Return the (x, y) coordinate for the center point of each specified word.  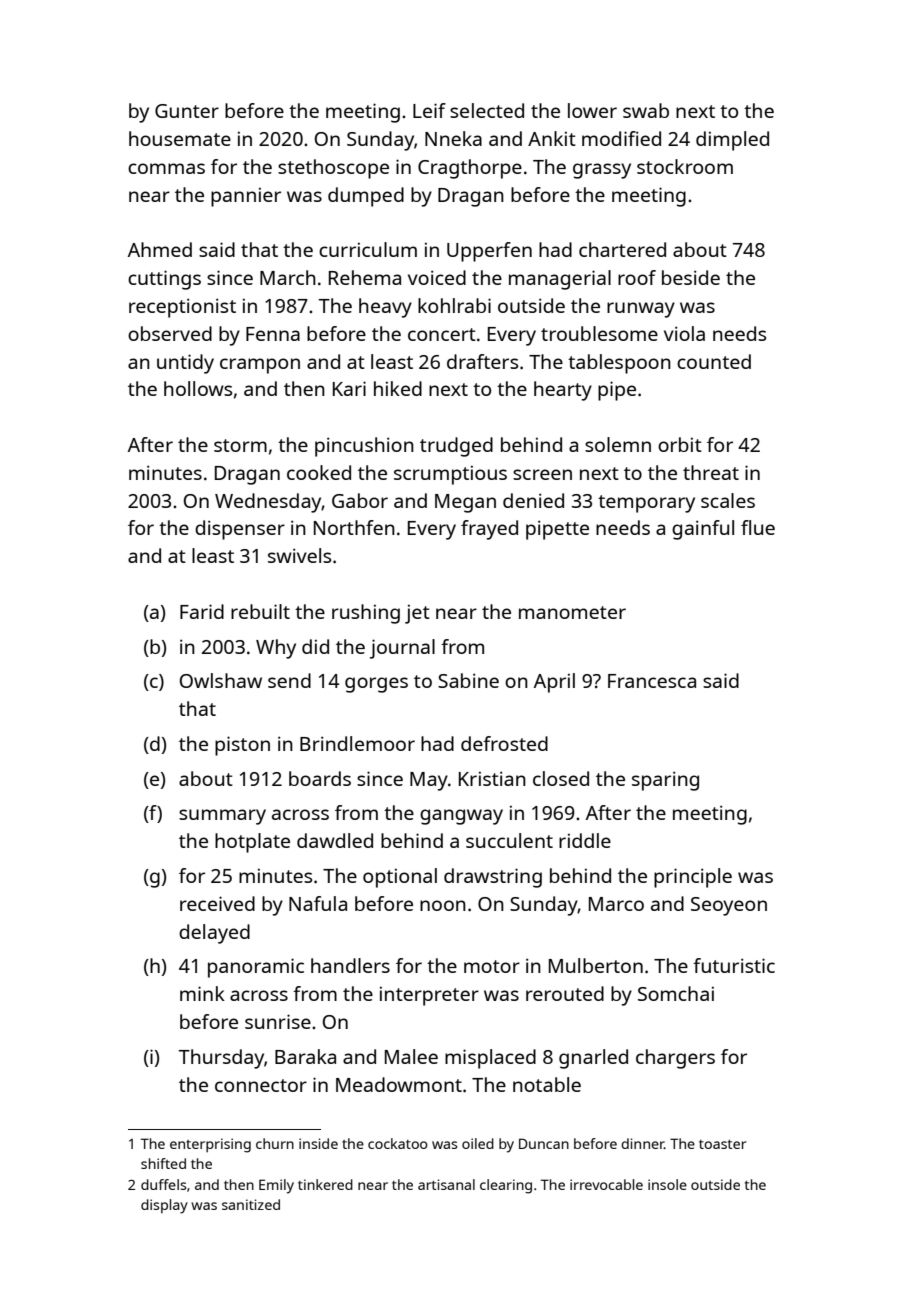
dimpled (732, 141)
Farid (202, 611)
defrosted (504, 743)
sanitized (251, 1204)
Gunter (187, 111)
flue (758, 527)
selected (487, 110)
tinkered (325, 1184)
